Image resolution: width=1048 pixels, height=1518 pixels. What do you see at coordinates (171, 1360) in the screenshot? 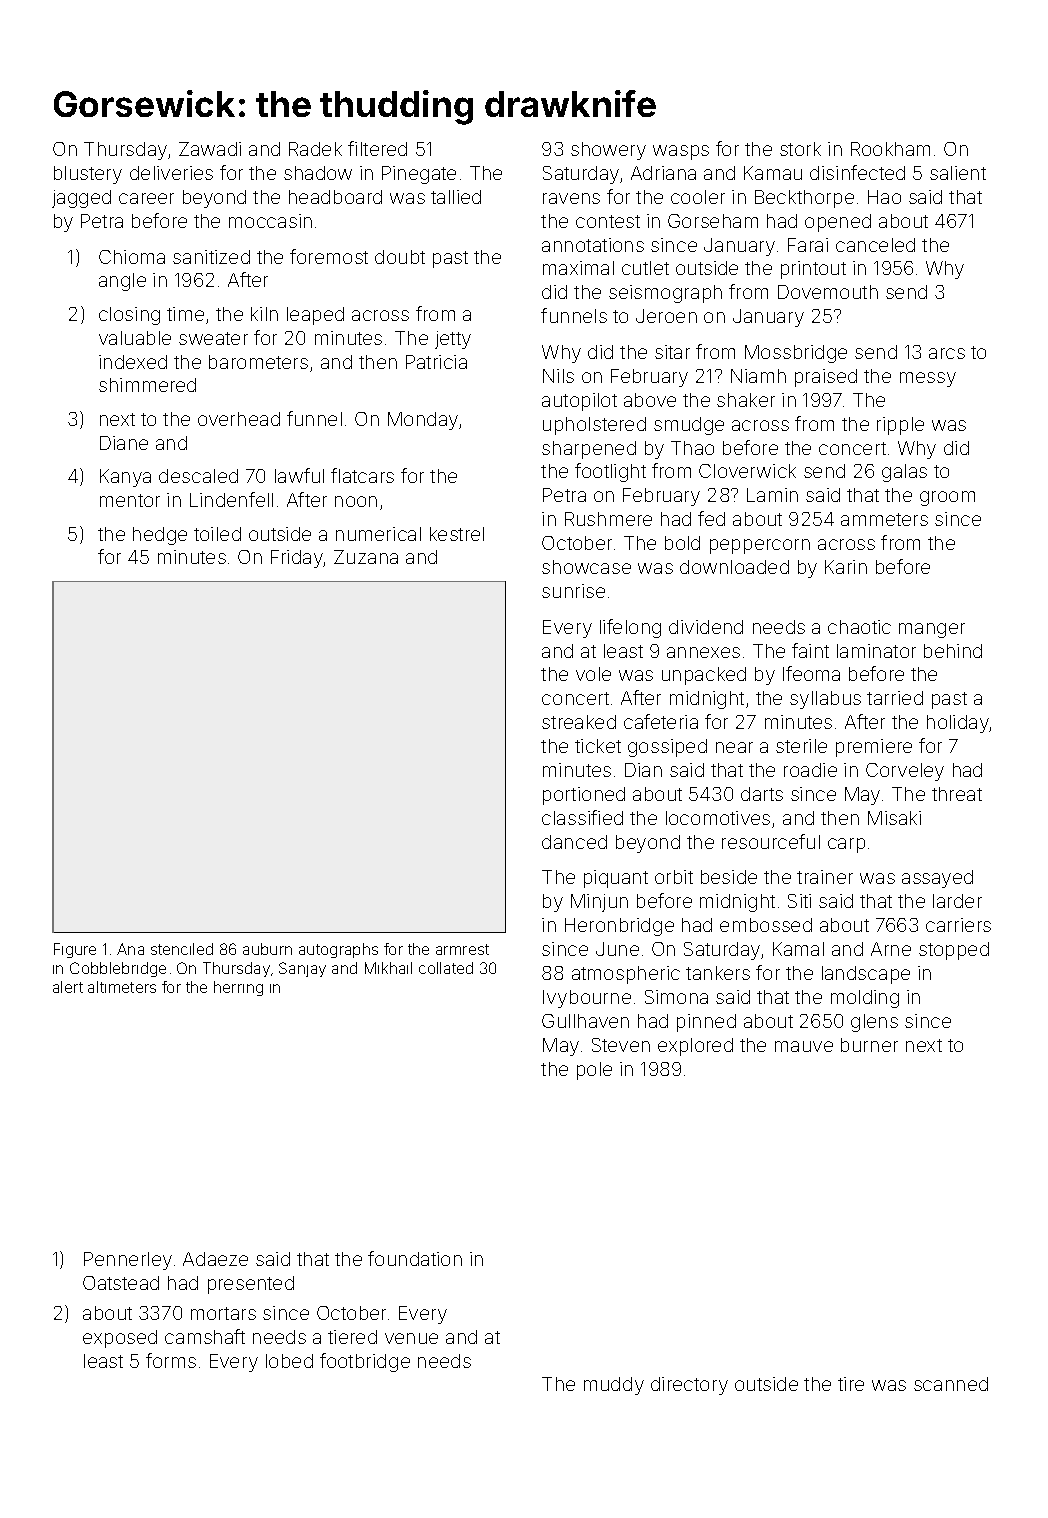
I see `forms` at bounding box center [171, 1360].
